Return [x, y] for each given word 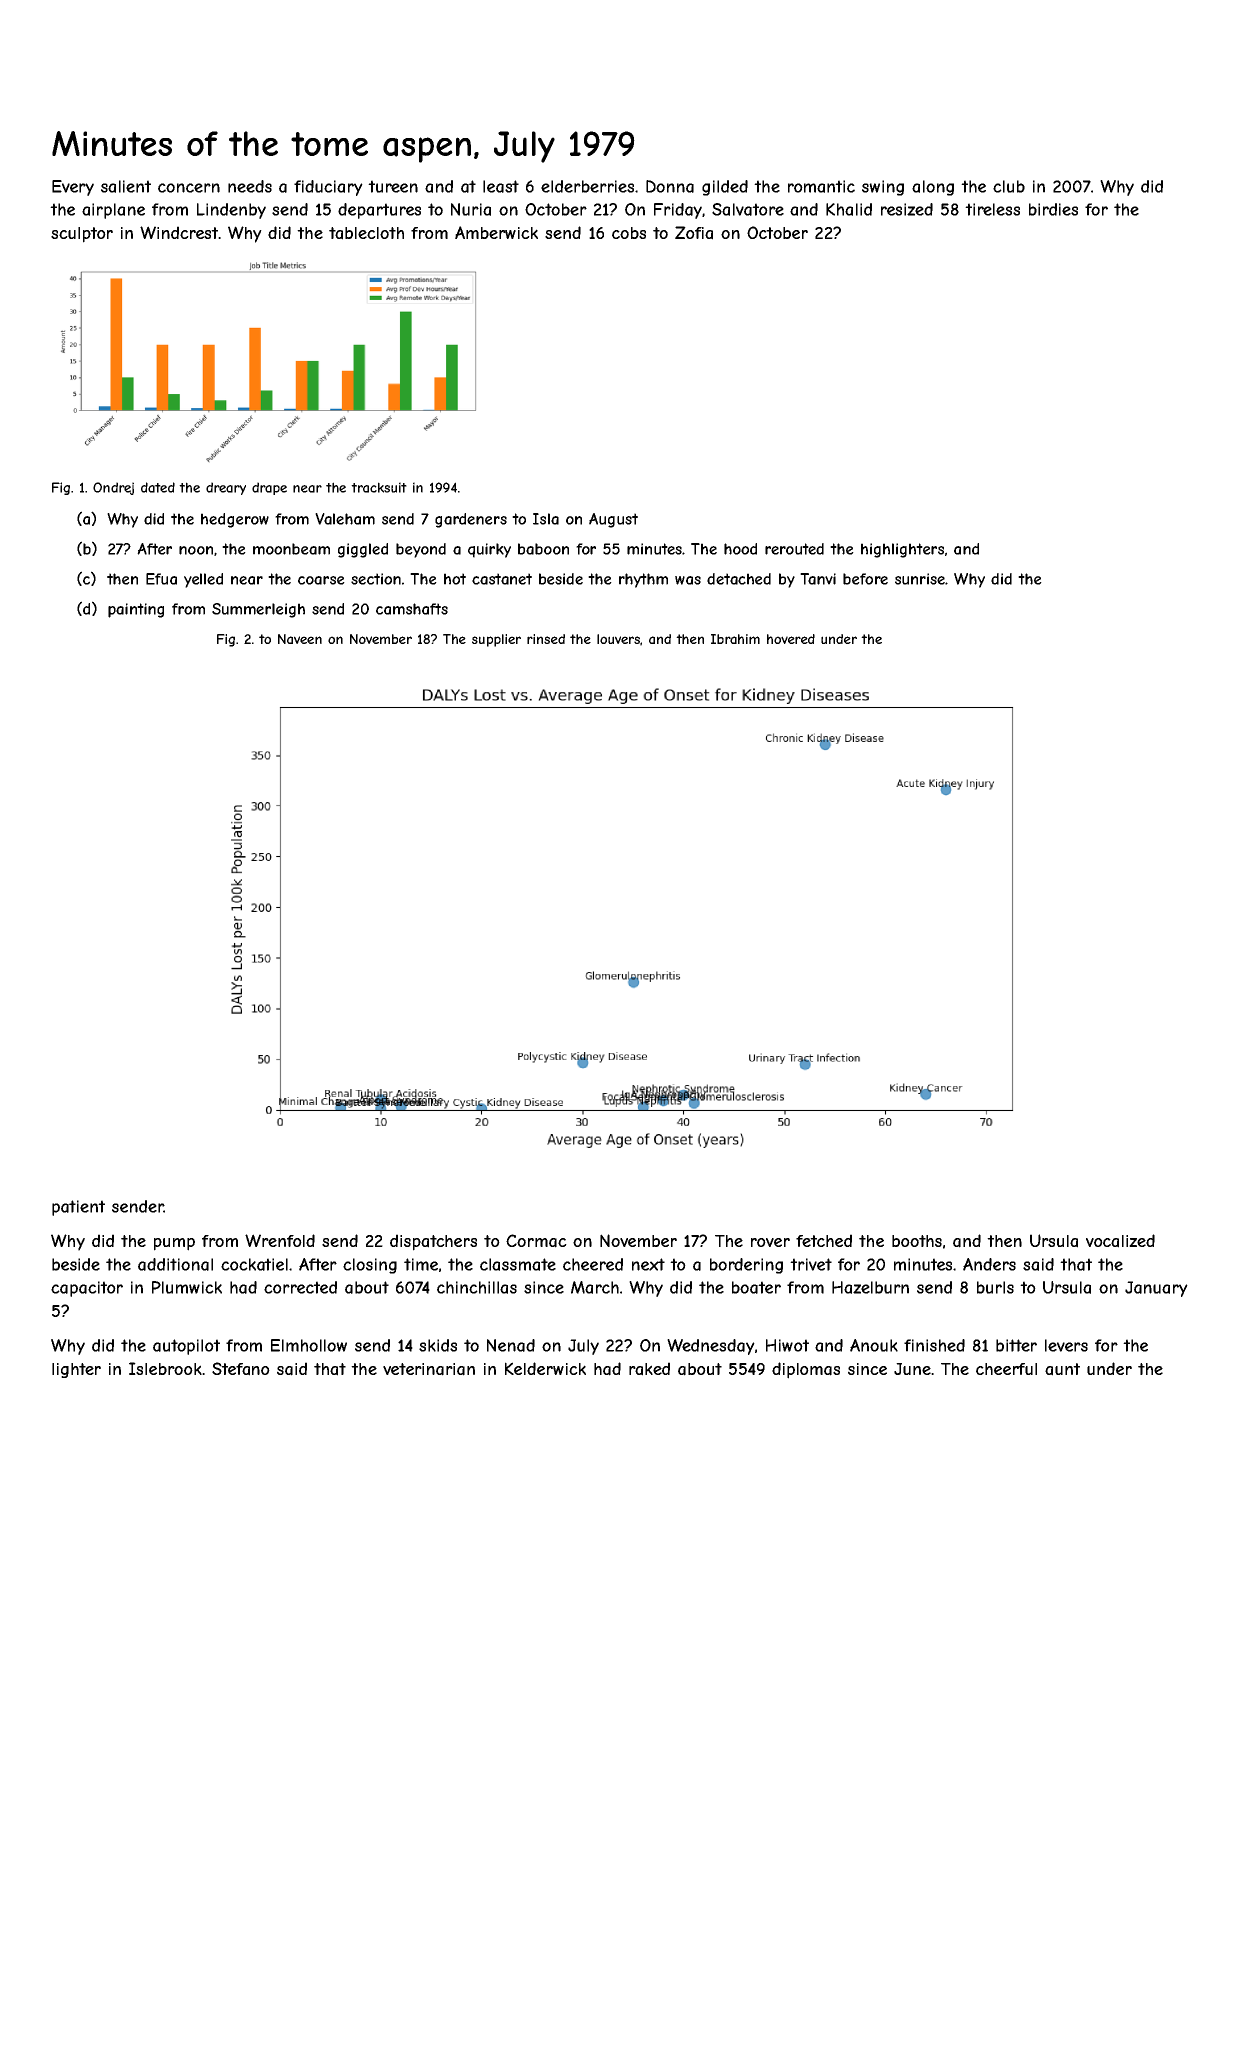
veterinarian [429, 1369]
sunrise [920, 579]
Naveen [300, 639]
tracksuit [379, 487]
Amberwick [496, 232]
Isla [546, 519]
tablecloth [366, 233]
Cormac [536, 1241]
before [865, 579]
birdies [1053, 209]
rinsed [546, 639]
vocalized [1120, 1241]
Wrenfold [280, 1240]
